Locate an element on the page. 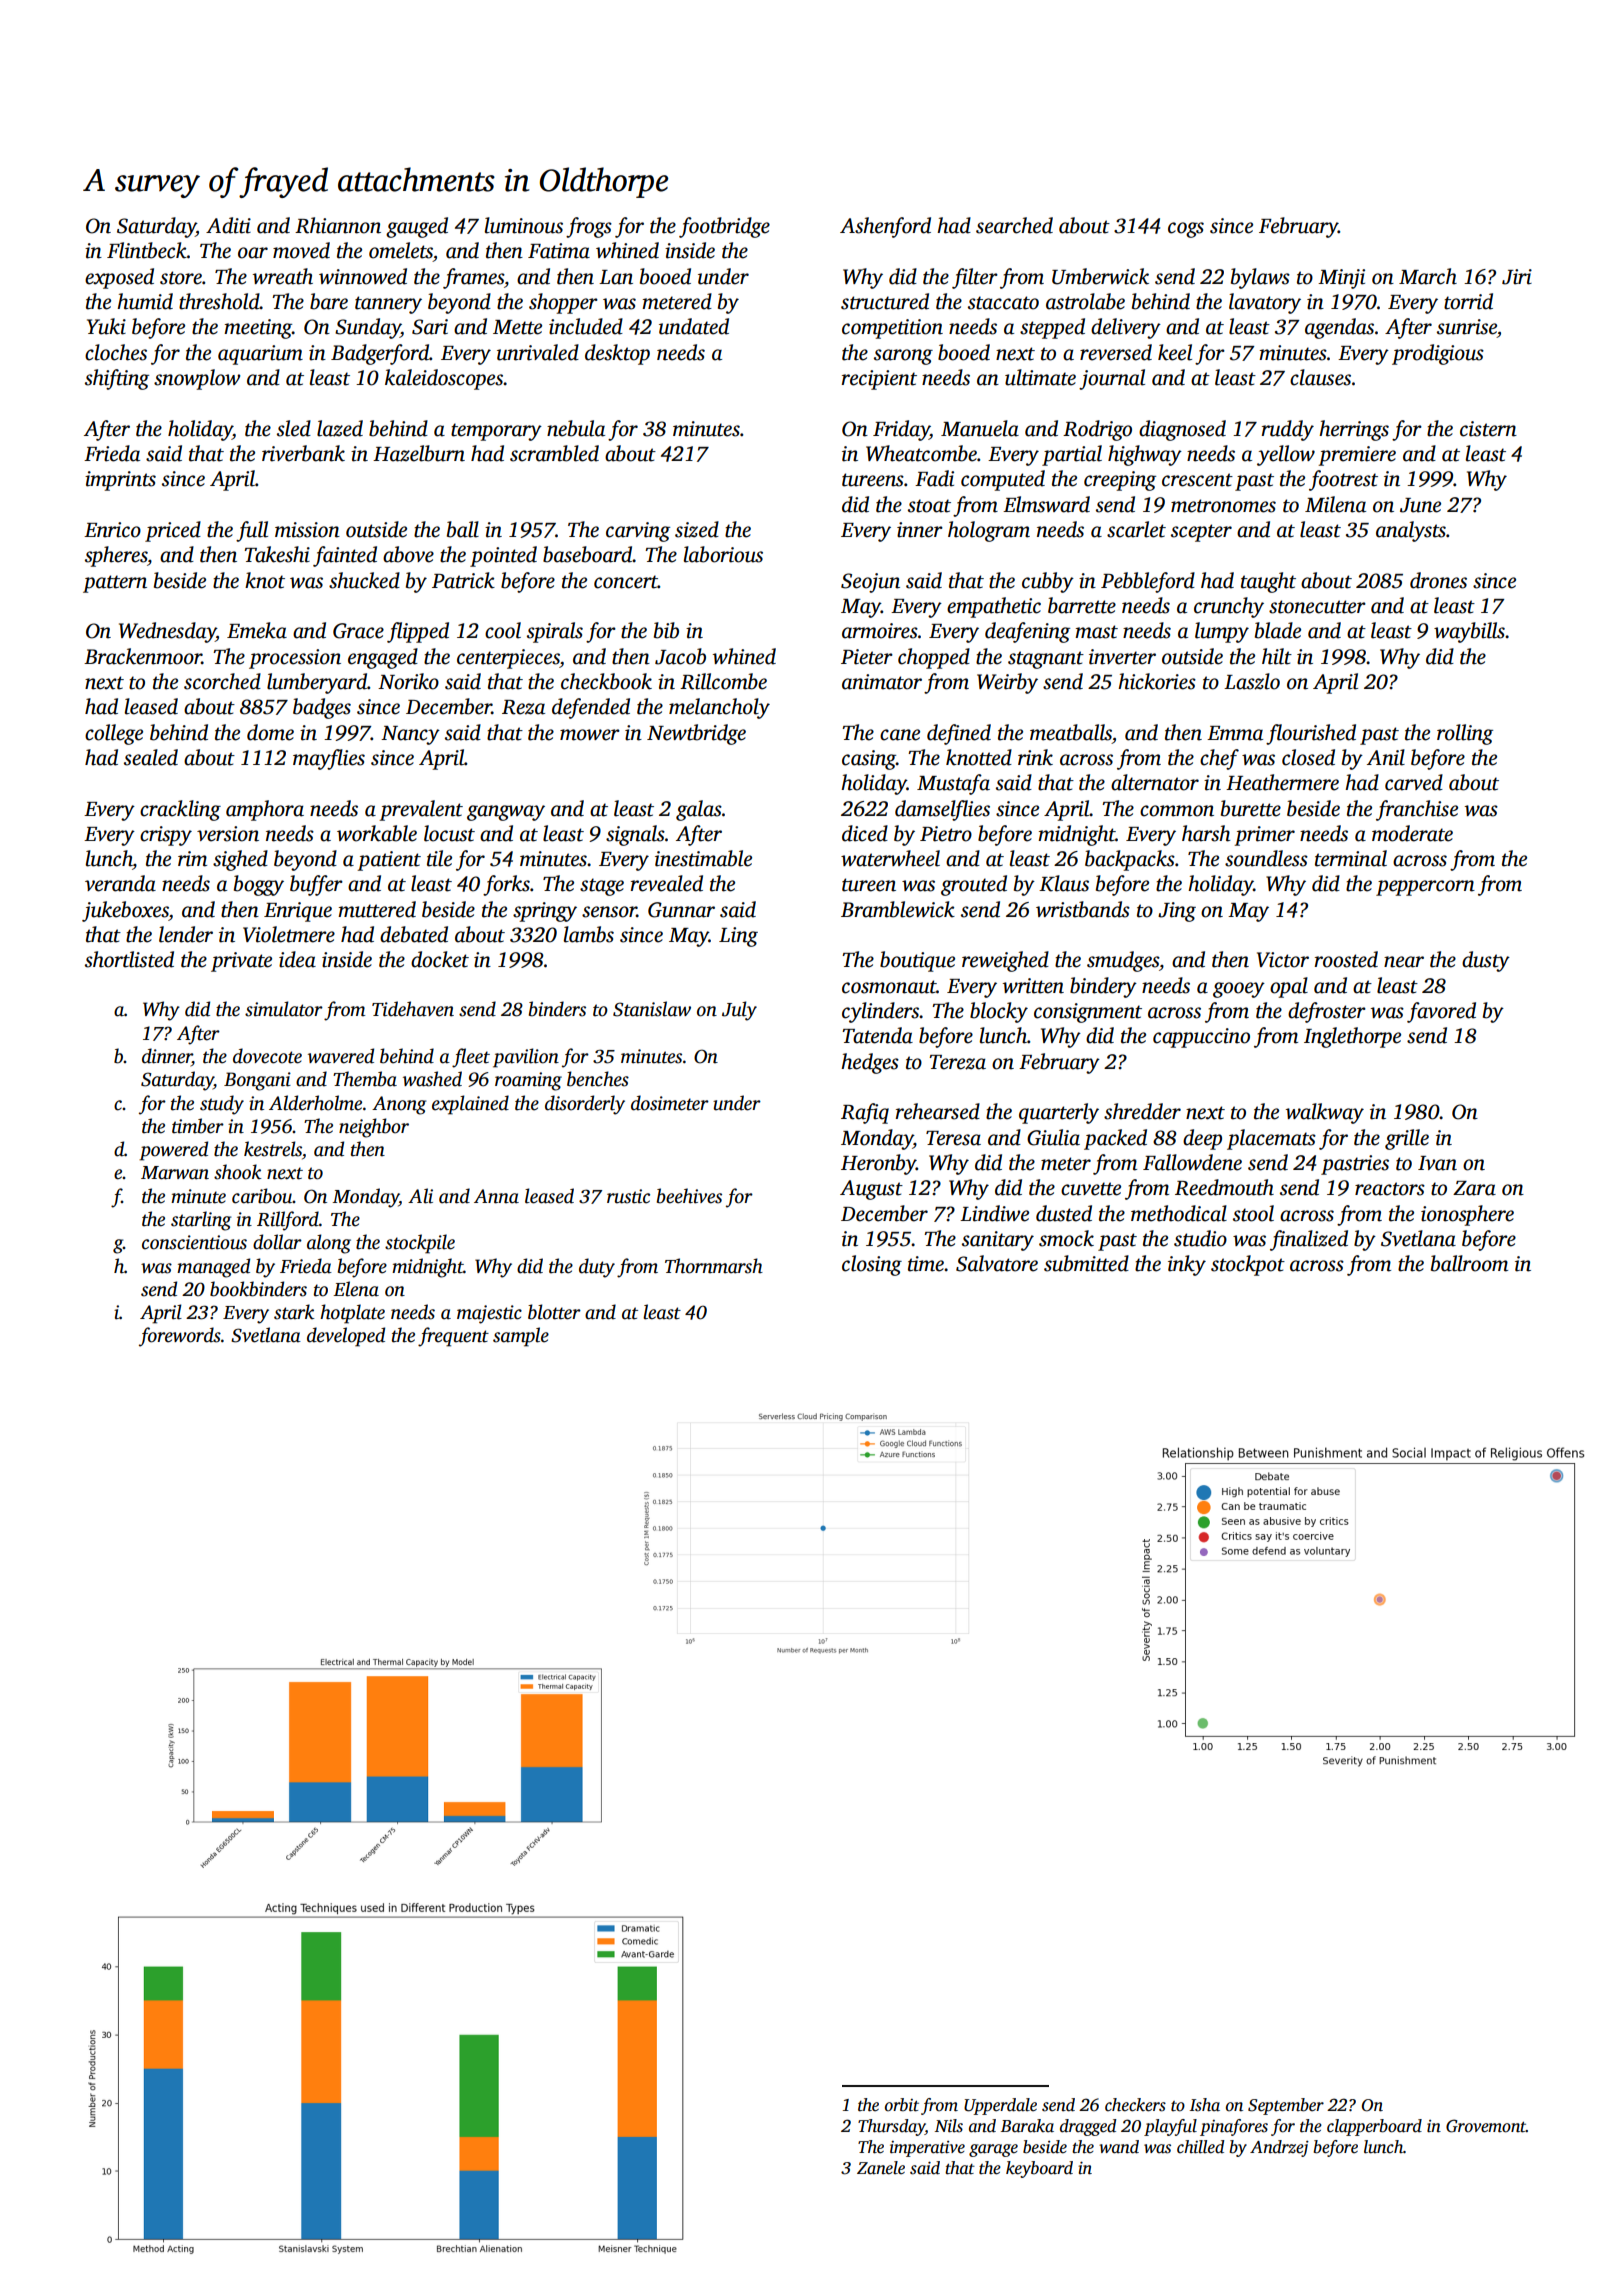  orbit is located at coordinates (902, 2105).
